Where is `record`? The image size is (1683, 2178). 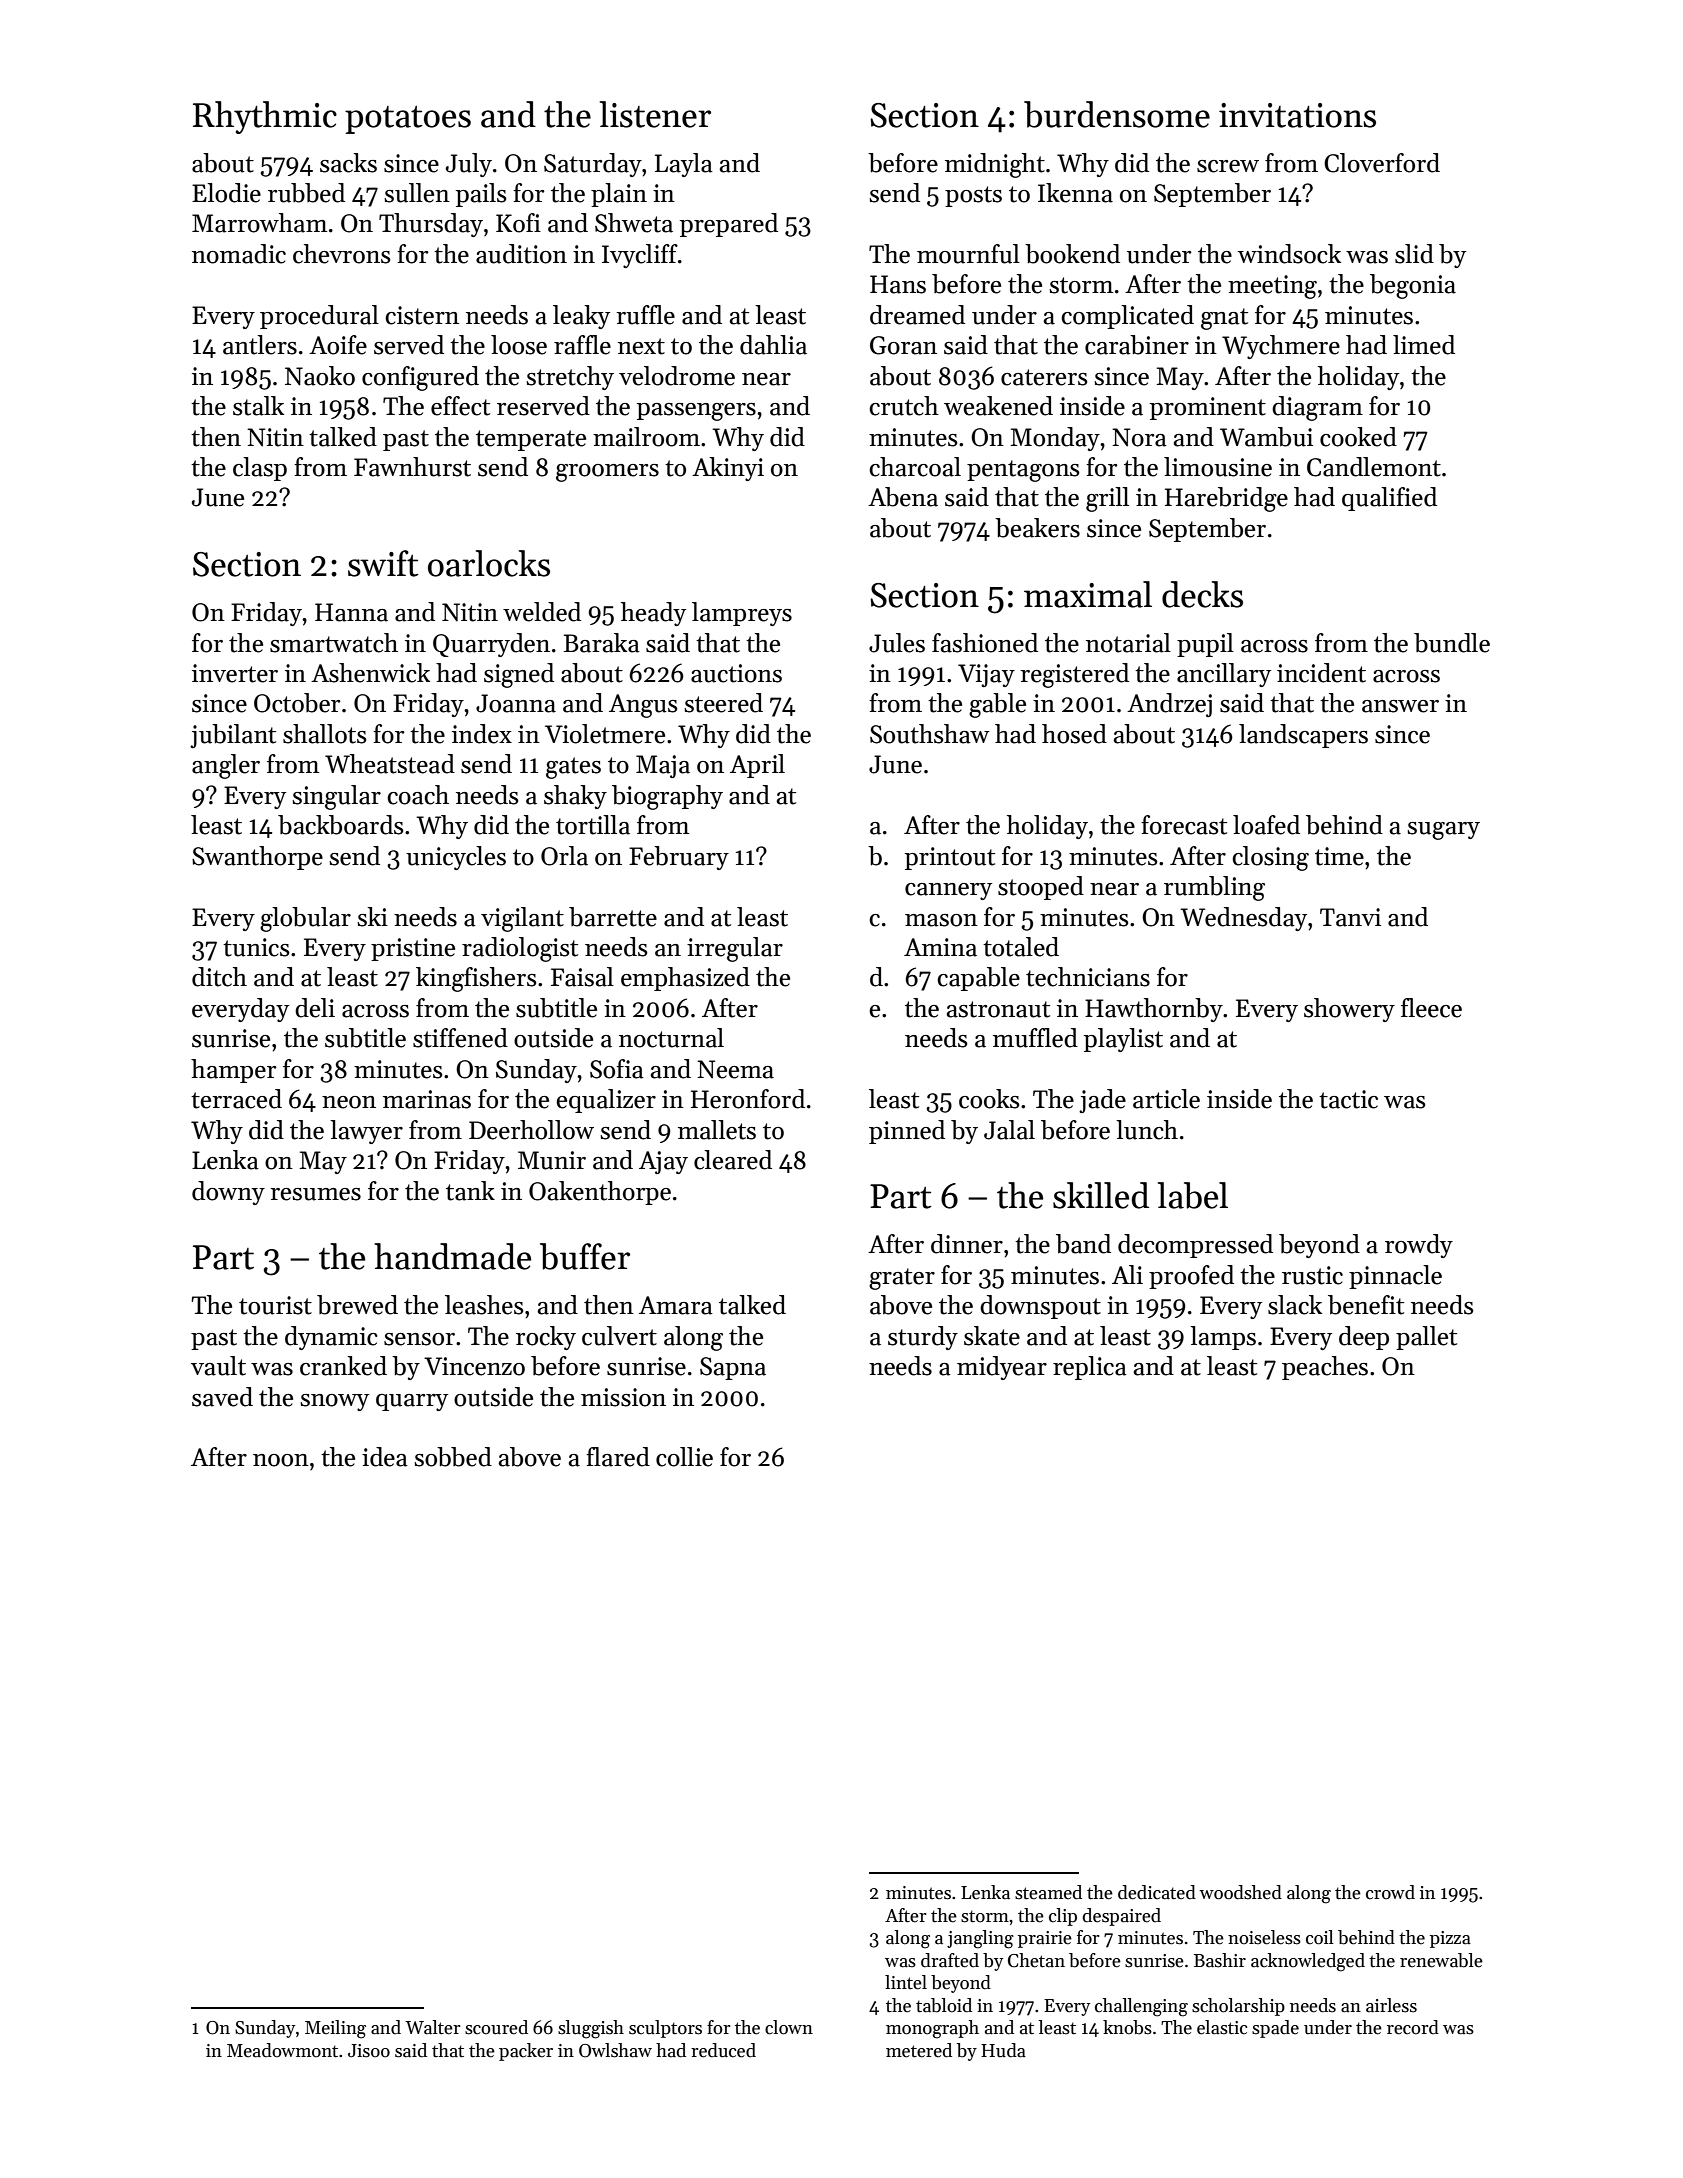 record is located at coordinates (1413, 2027).
